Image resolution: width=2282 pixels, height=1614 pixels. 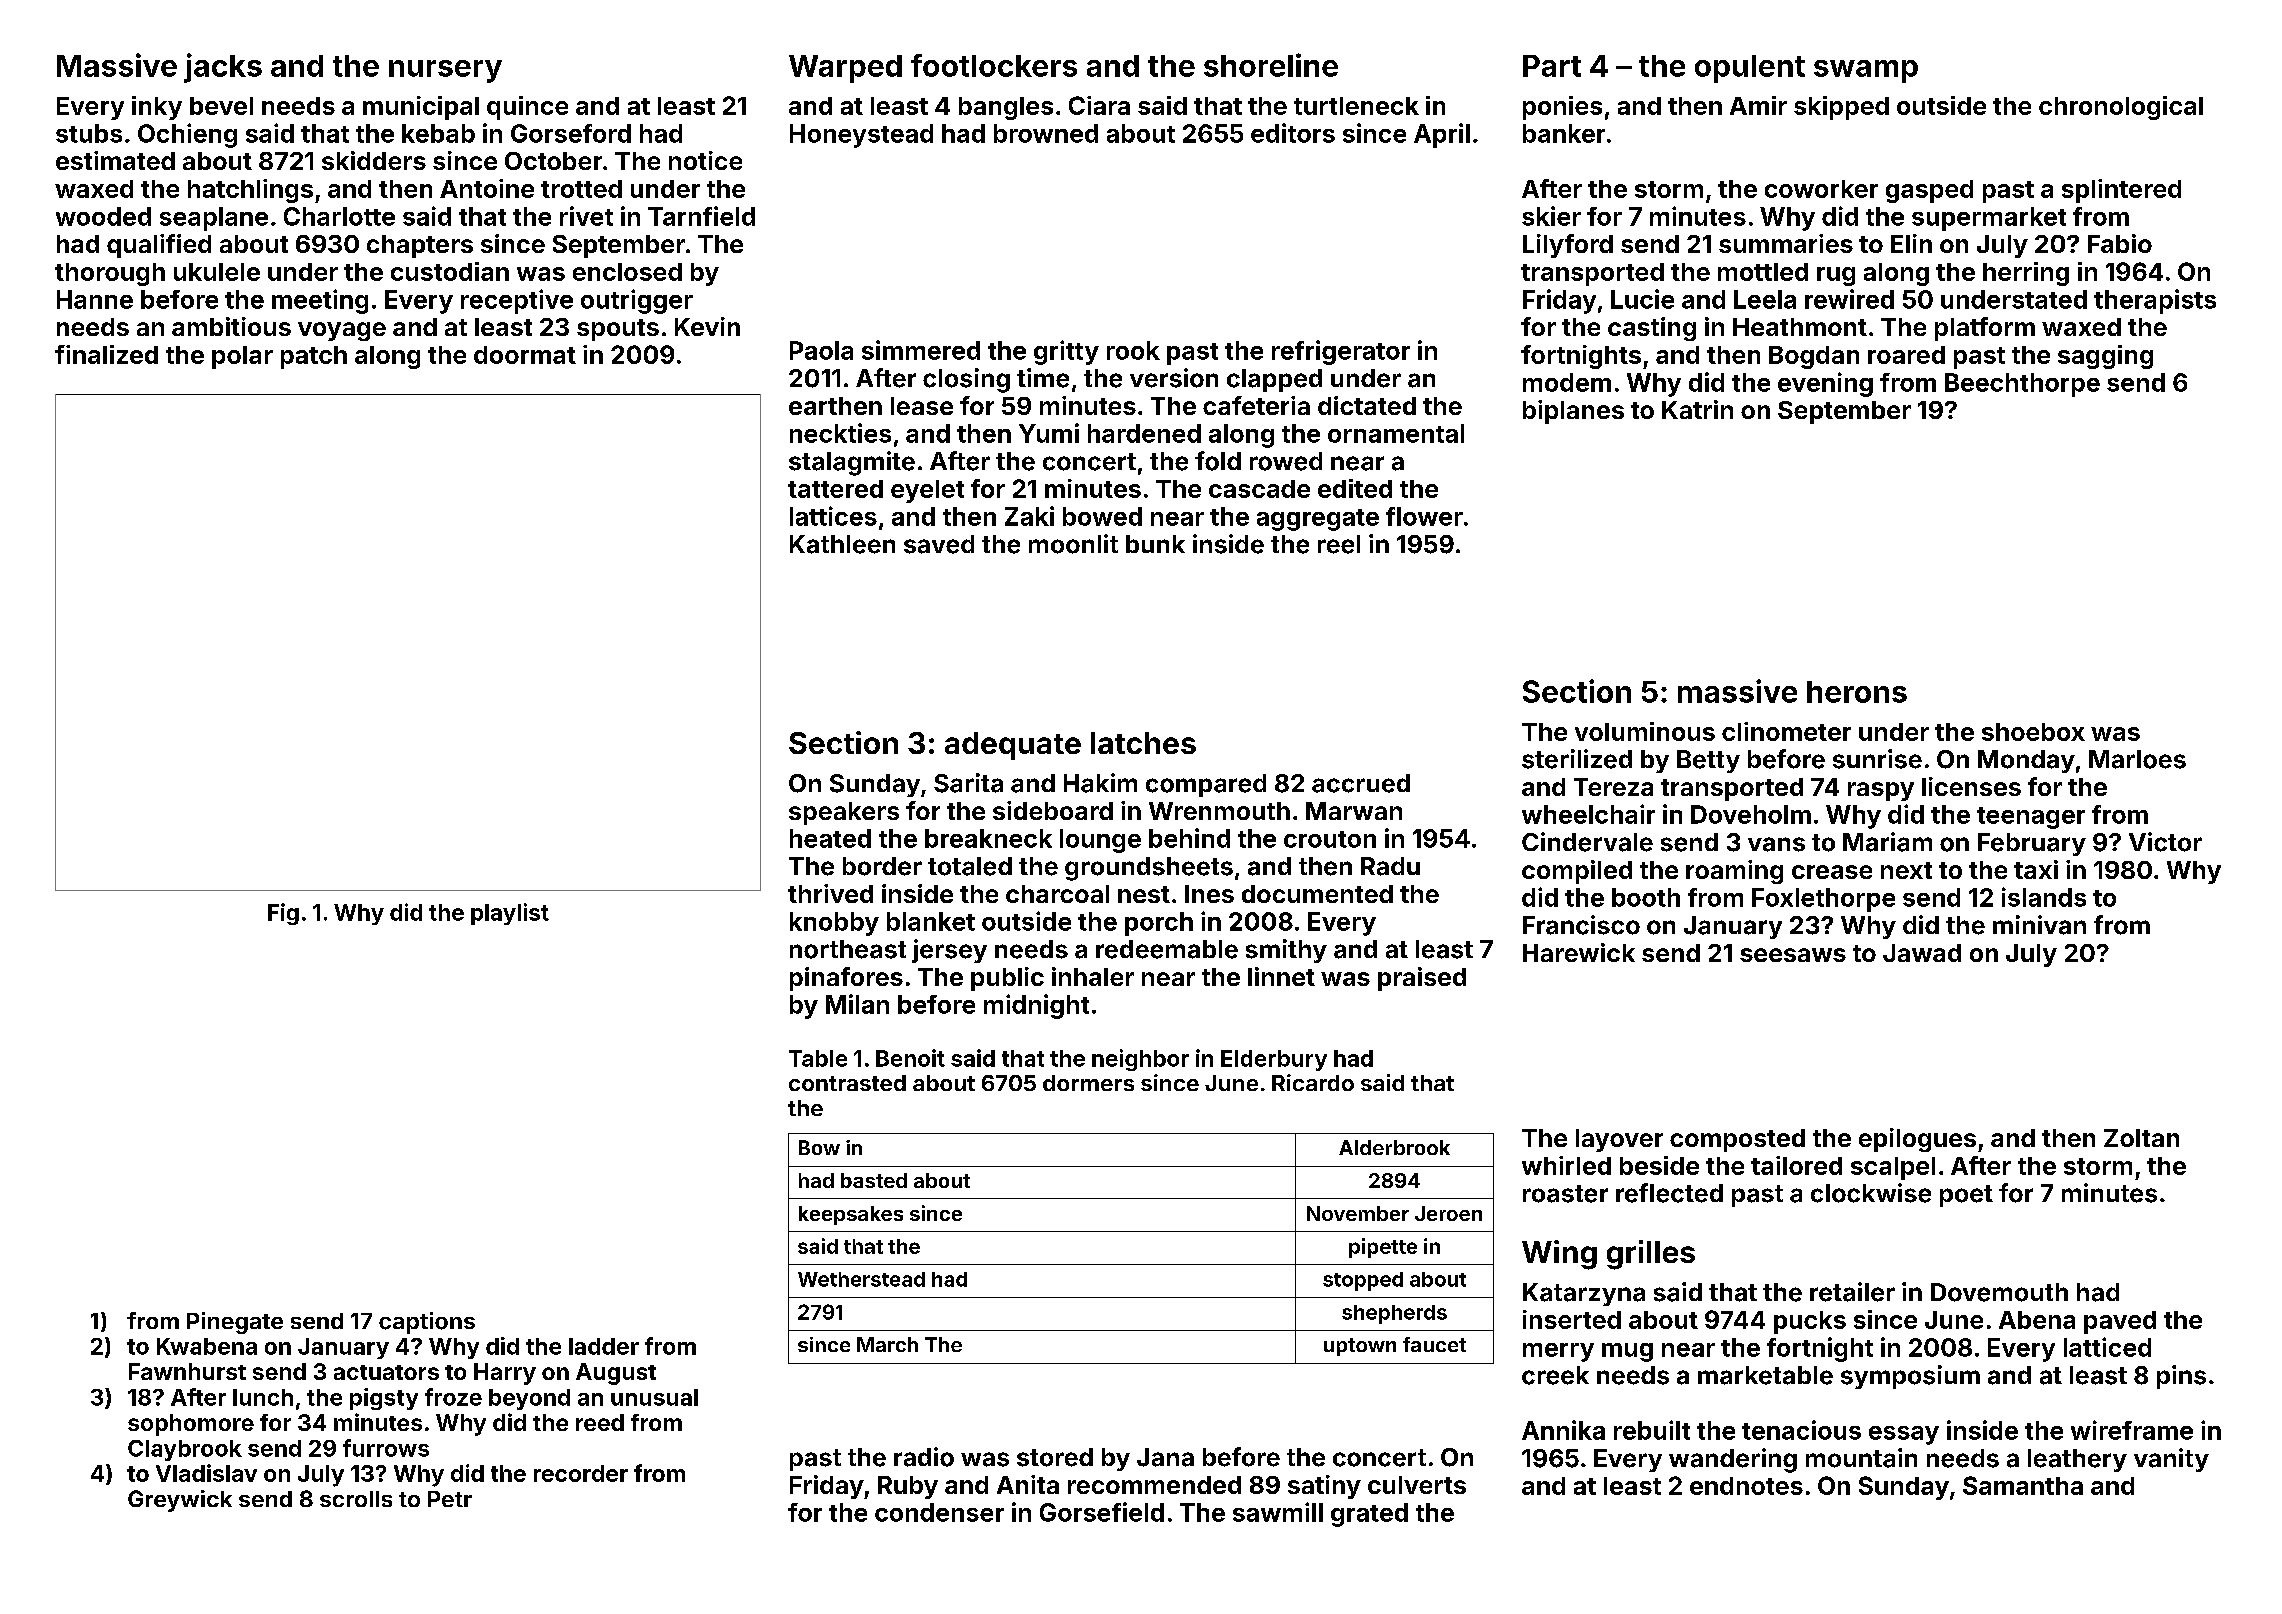 What do you see at coordinates (1356, 106) in the screenshot?
I see `turtleneck` at bounding box center [1356, 106].
